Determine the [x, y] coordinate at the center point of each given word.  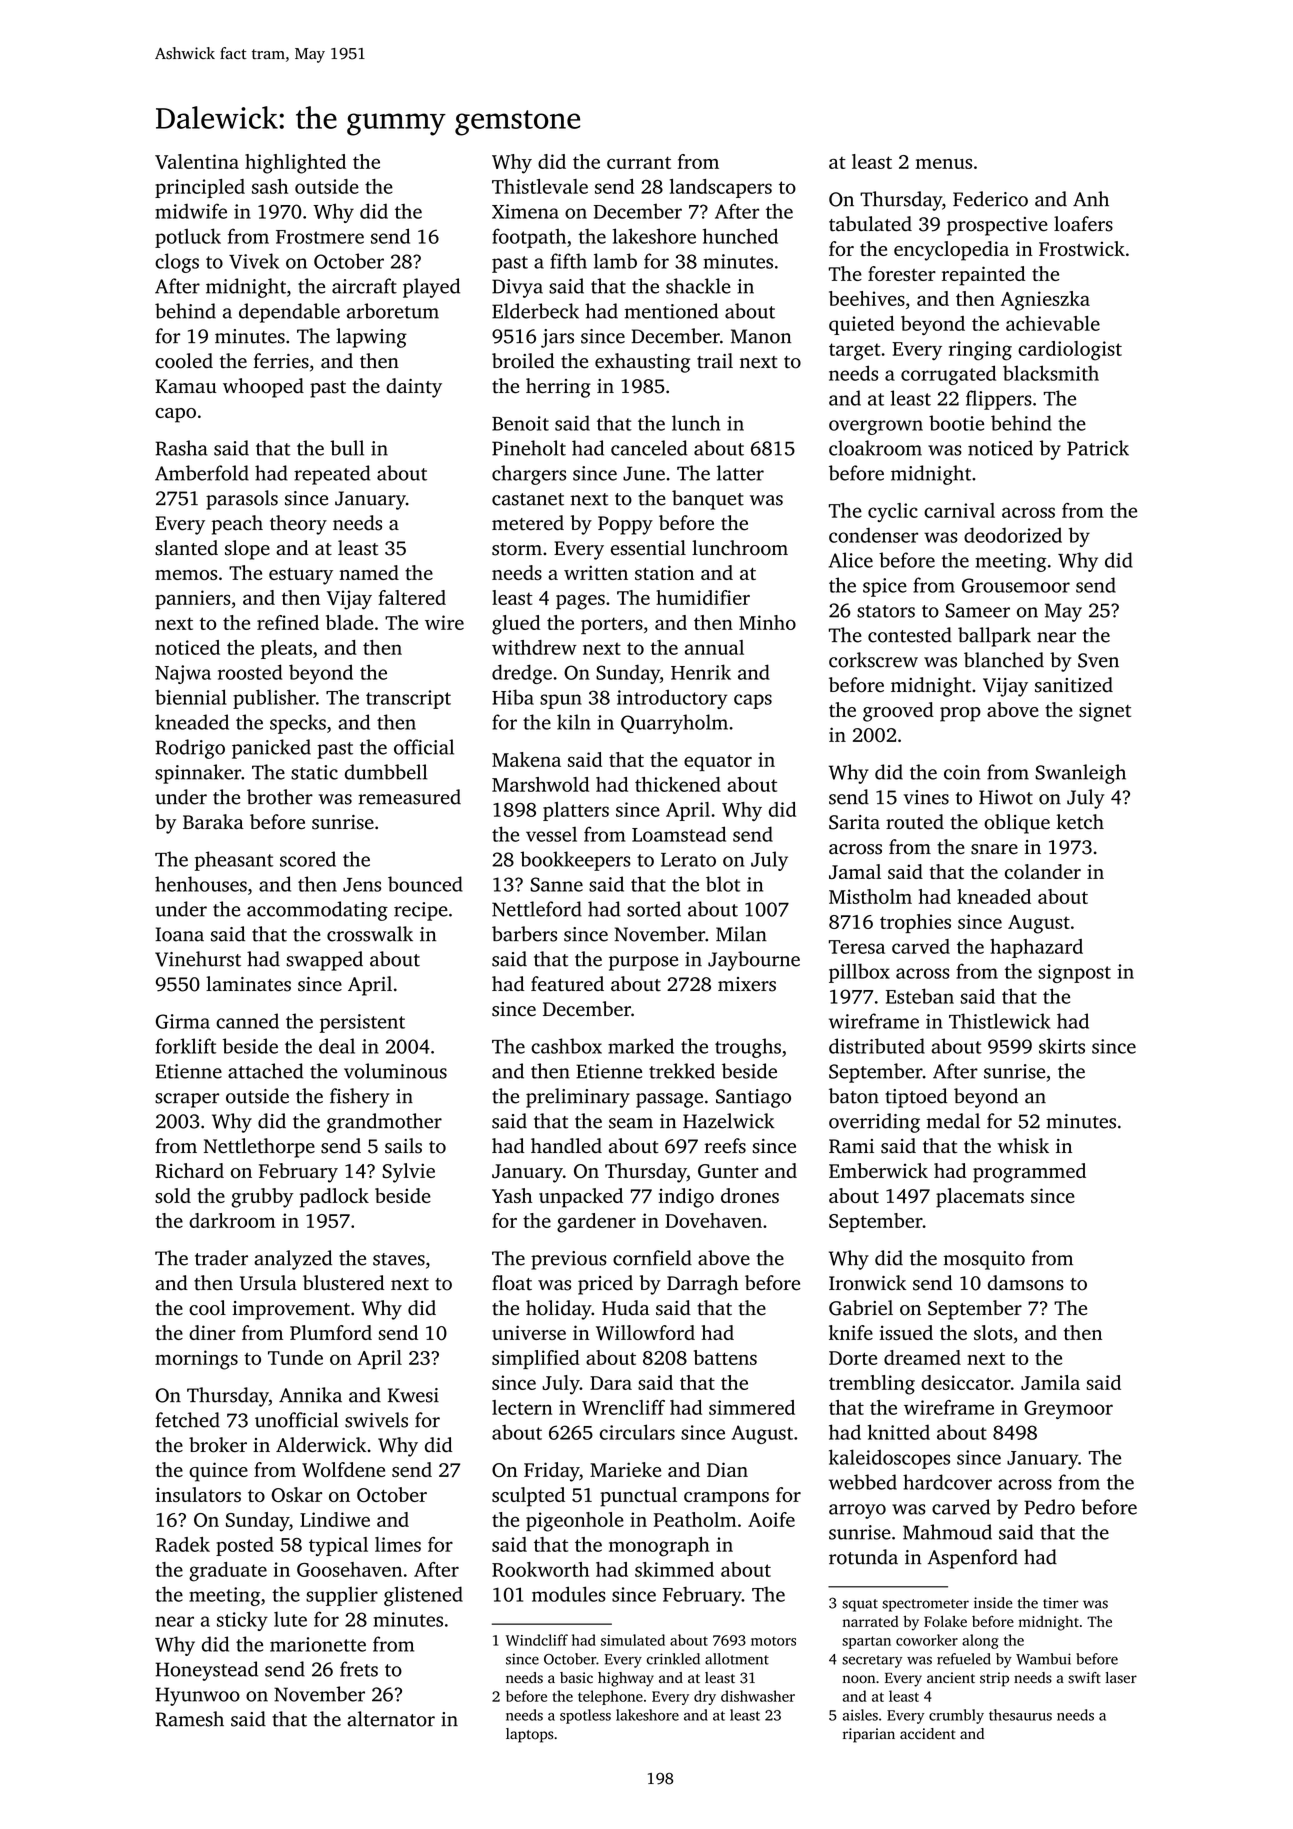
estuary [301, 576]
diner [212, 1332]
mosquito [984, 1260]
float [512, 1283]
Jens [362, 885]
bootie [956, 423]
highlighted [295, 164]
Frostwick [1082, 248]
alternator [391, 1719]
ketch [1080, 822]
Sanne [556, 884]
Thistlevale [540, 186]
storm [517, 549]
